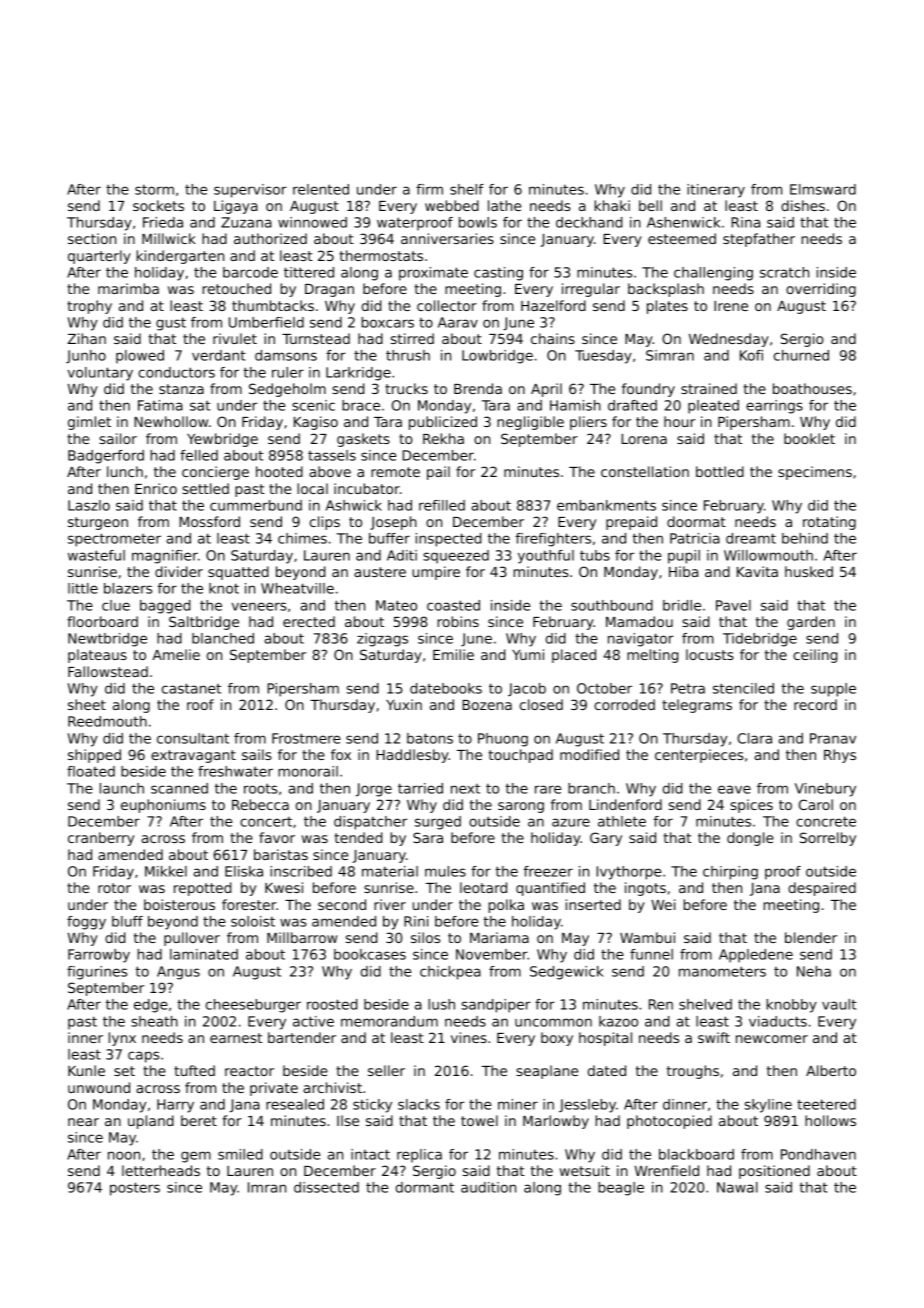  What do you see at coordinates (250, 272) in the document?
I see `barcode` at bounding box center [250, 272].
